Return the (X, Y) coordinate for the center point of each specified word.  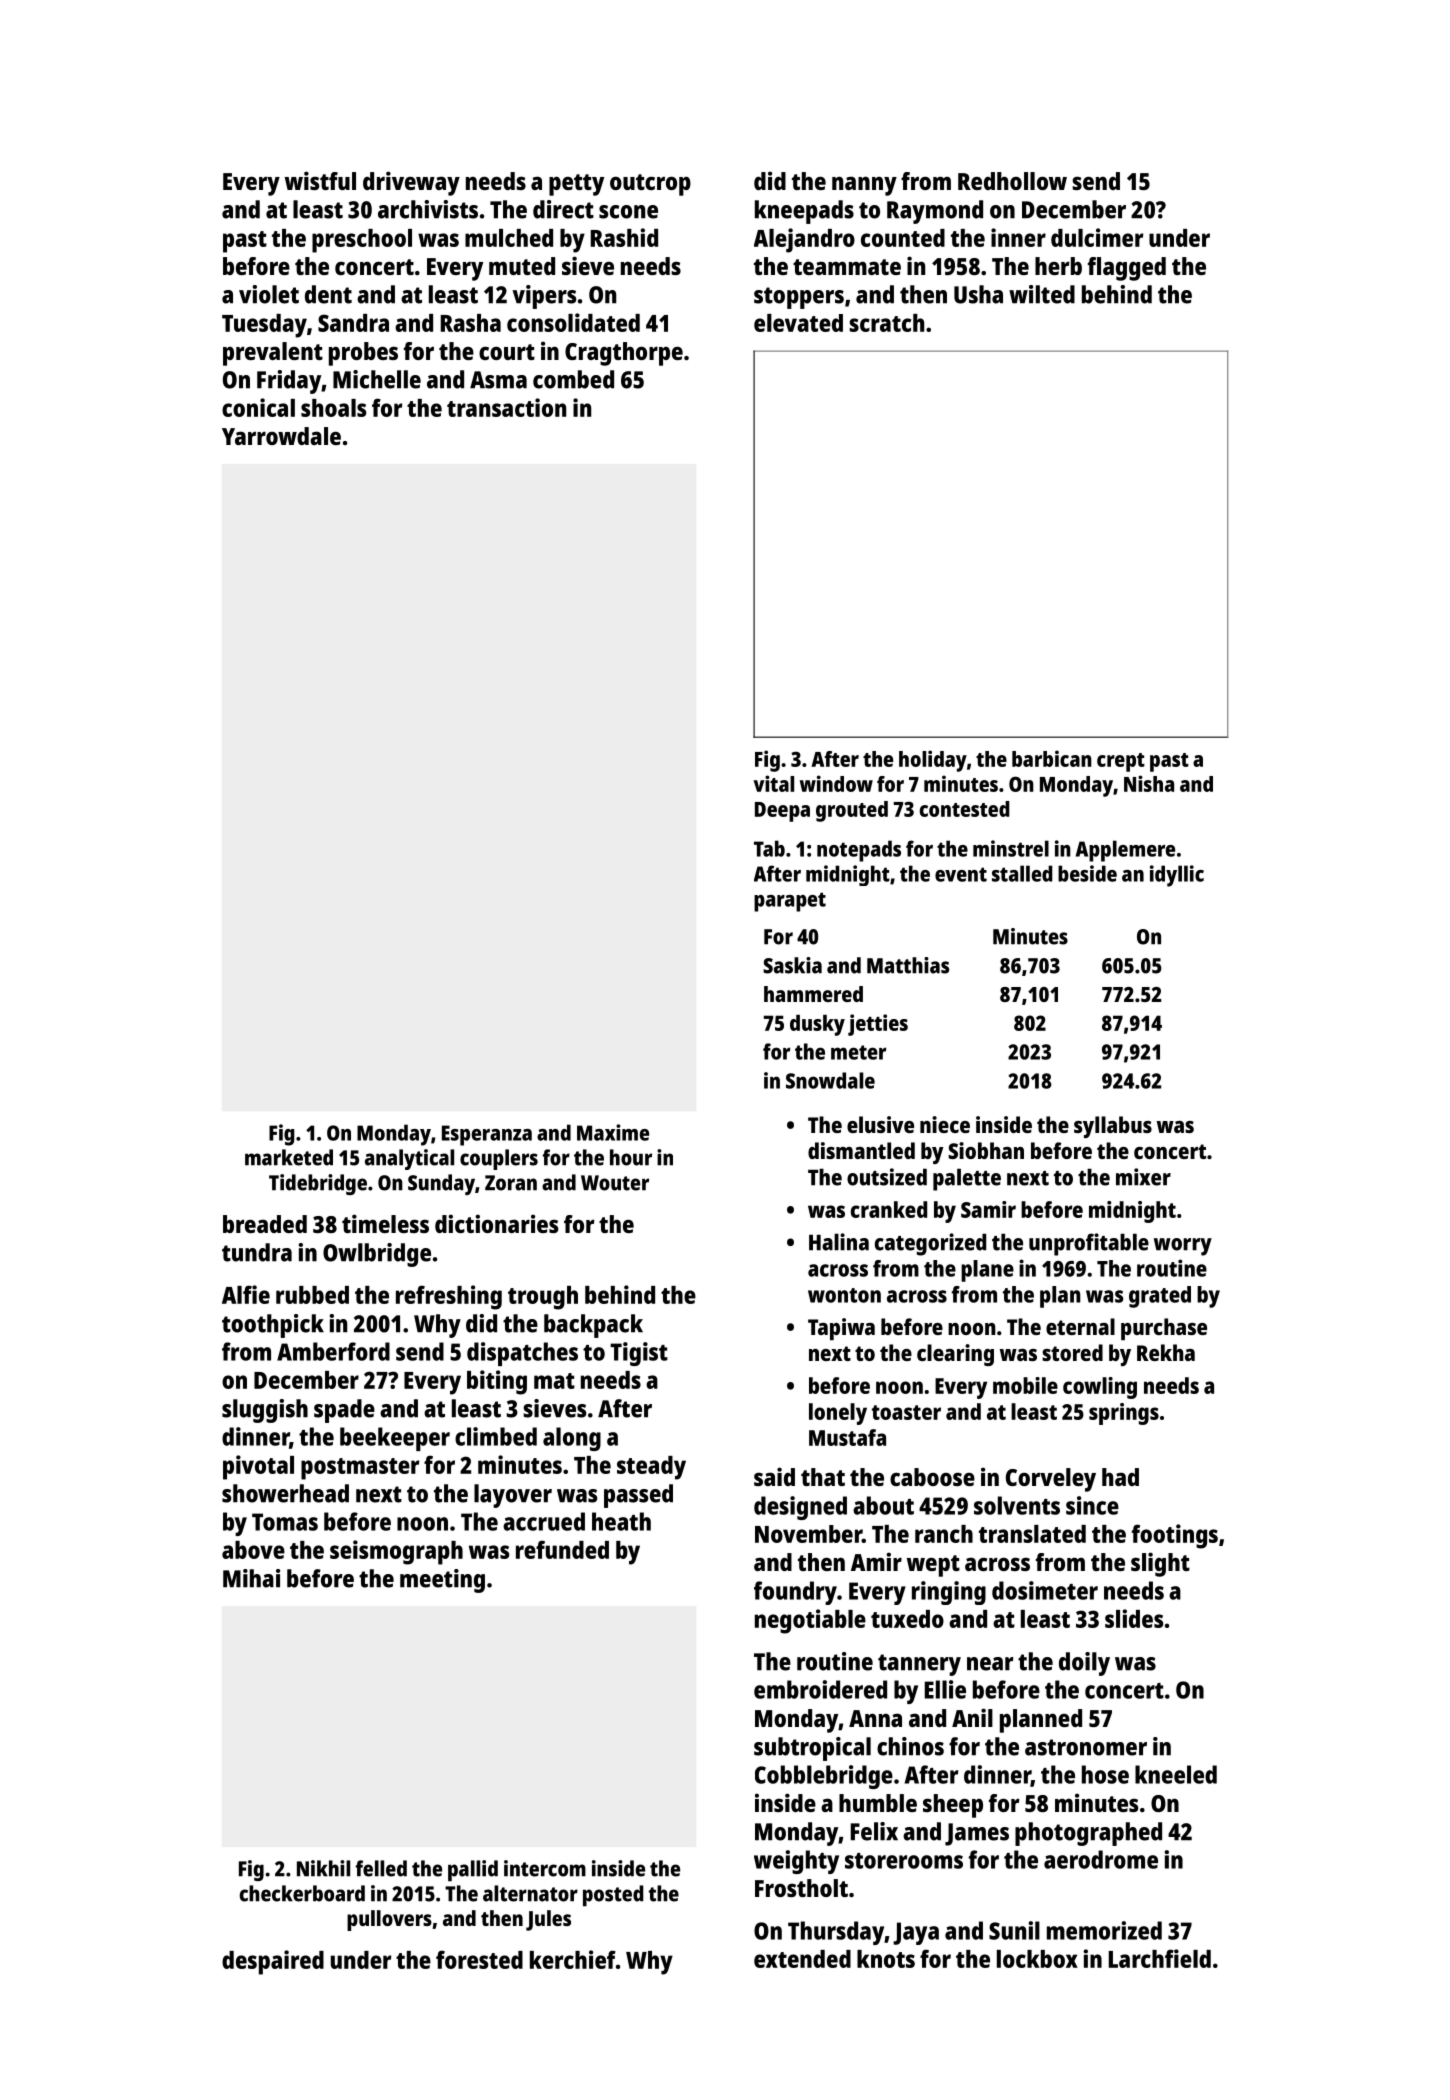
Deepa (782, 812)
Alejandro (804, 240)
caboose (932, 1477)
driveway (411, 183)
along (572, 1439)
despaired (273, 1962)
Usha (978, 294)
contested (965, 809)
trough (543, 1298)
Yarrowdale (281, 436)
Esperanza (487, 1135)
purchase (1164, 1329)
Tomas (285, 1522)
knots (886, 1959)
